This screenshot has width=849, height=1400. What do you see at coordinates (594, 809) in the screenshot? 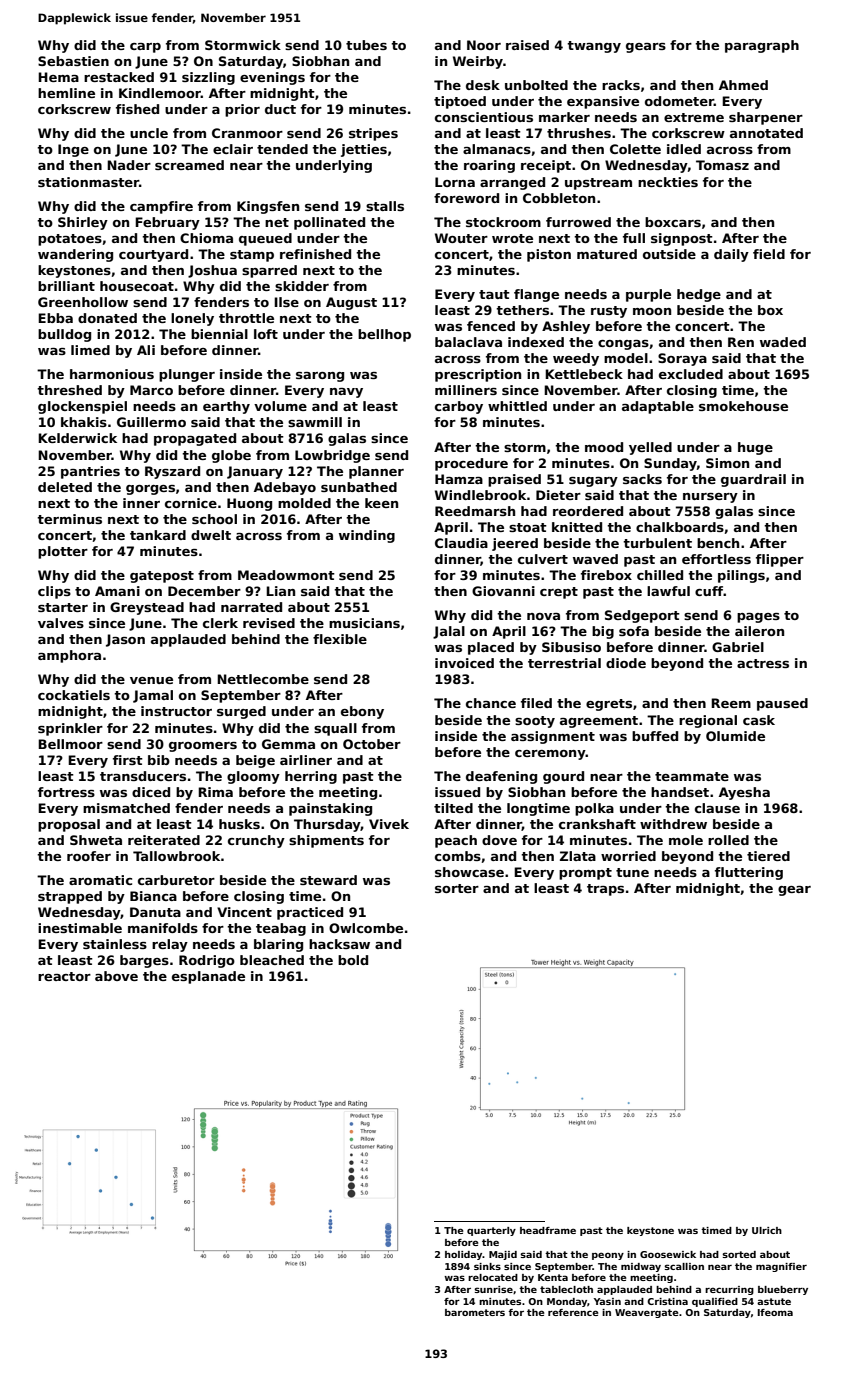
I see `polka` at bounding box center [594, 809].
